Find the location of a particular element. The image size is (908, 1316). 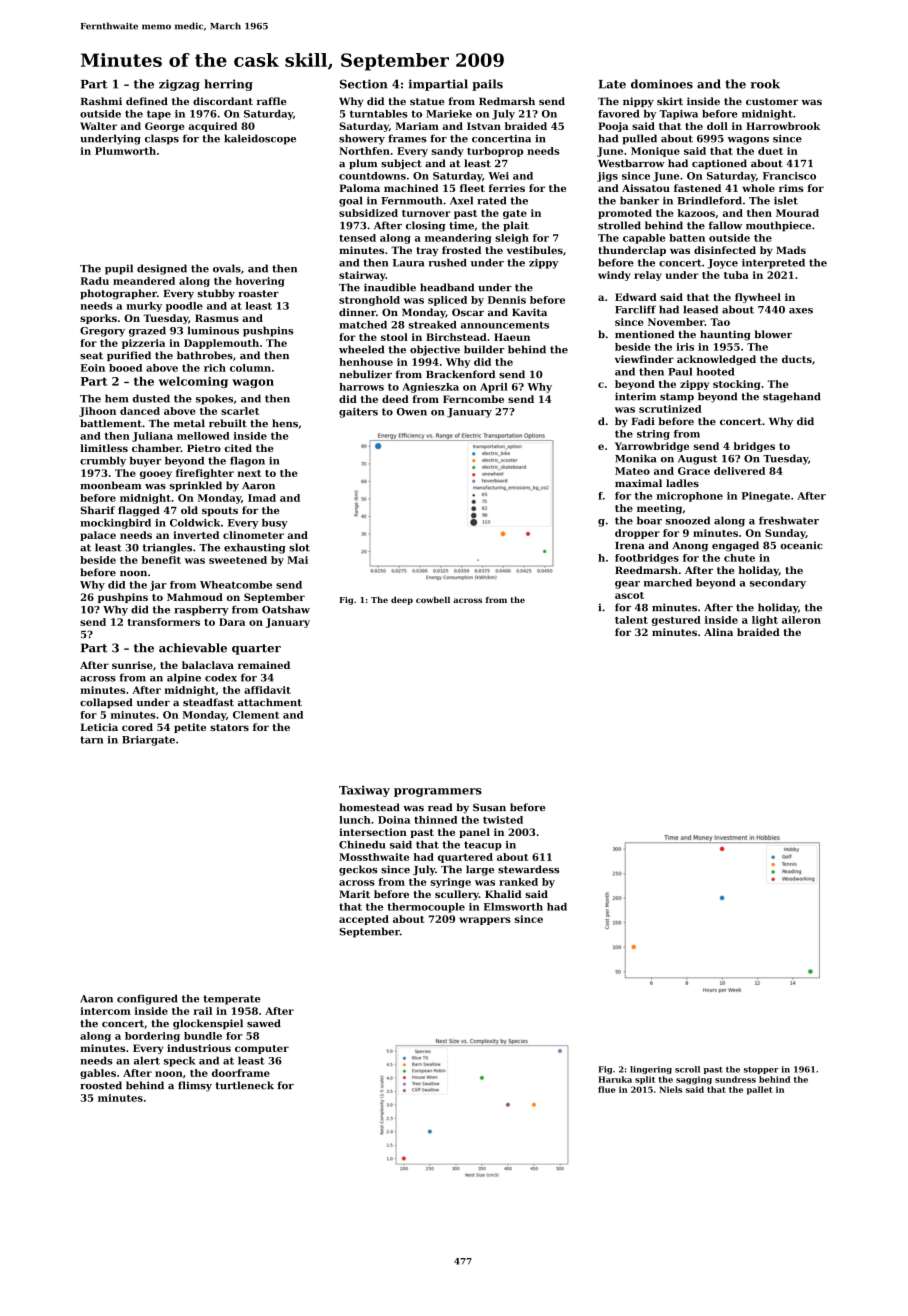

dominoes is located at coordinates (662, 84).
